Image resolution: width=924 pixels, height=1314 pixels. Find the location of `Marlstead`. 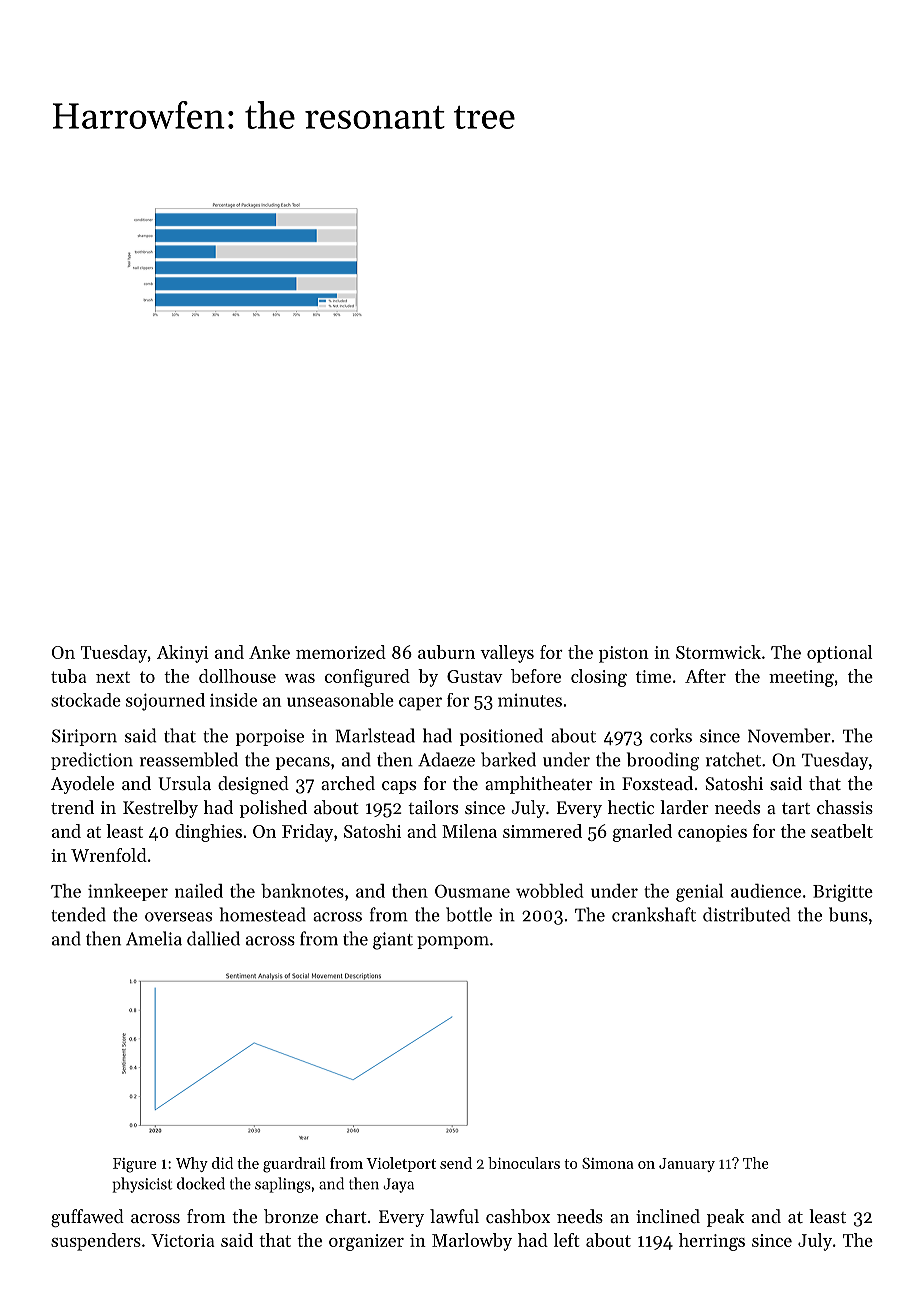

Marlstead is located at coordinates (375, 735).
